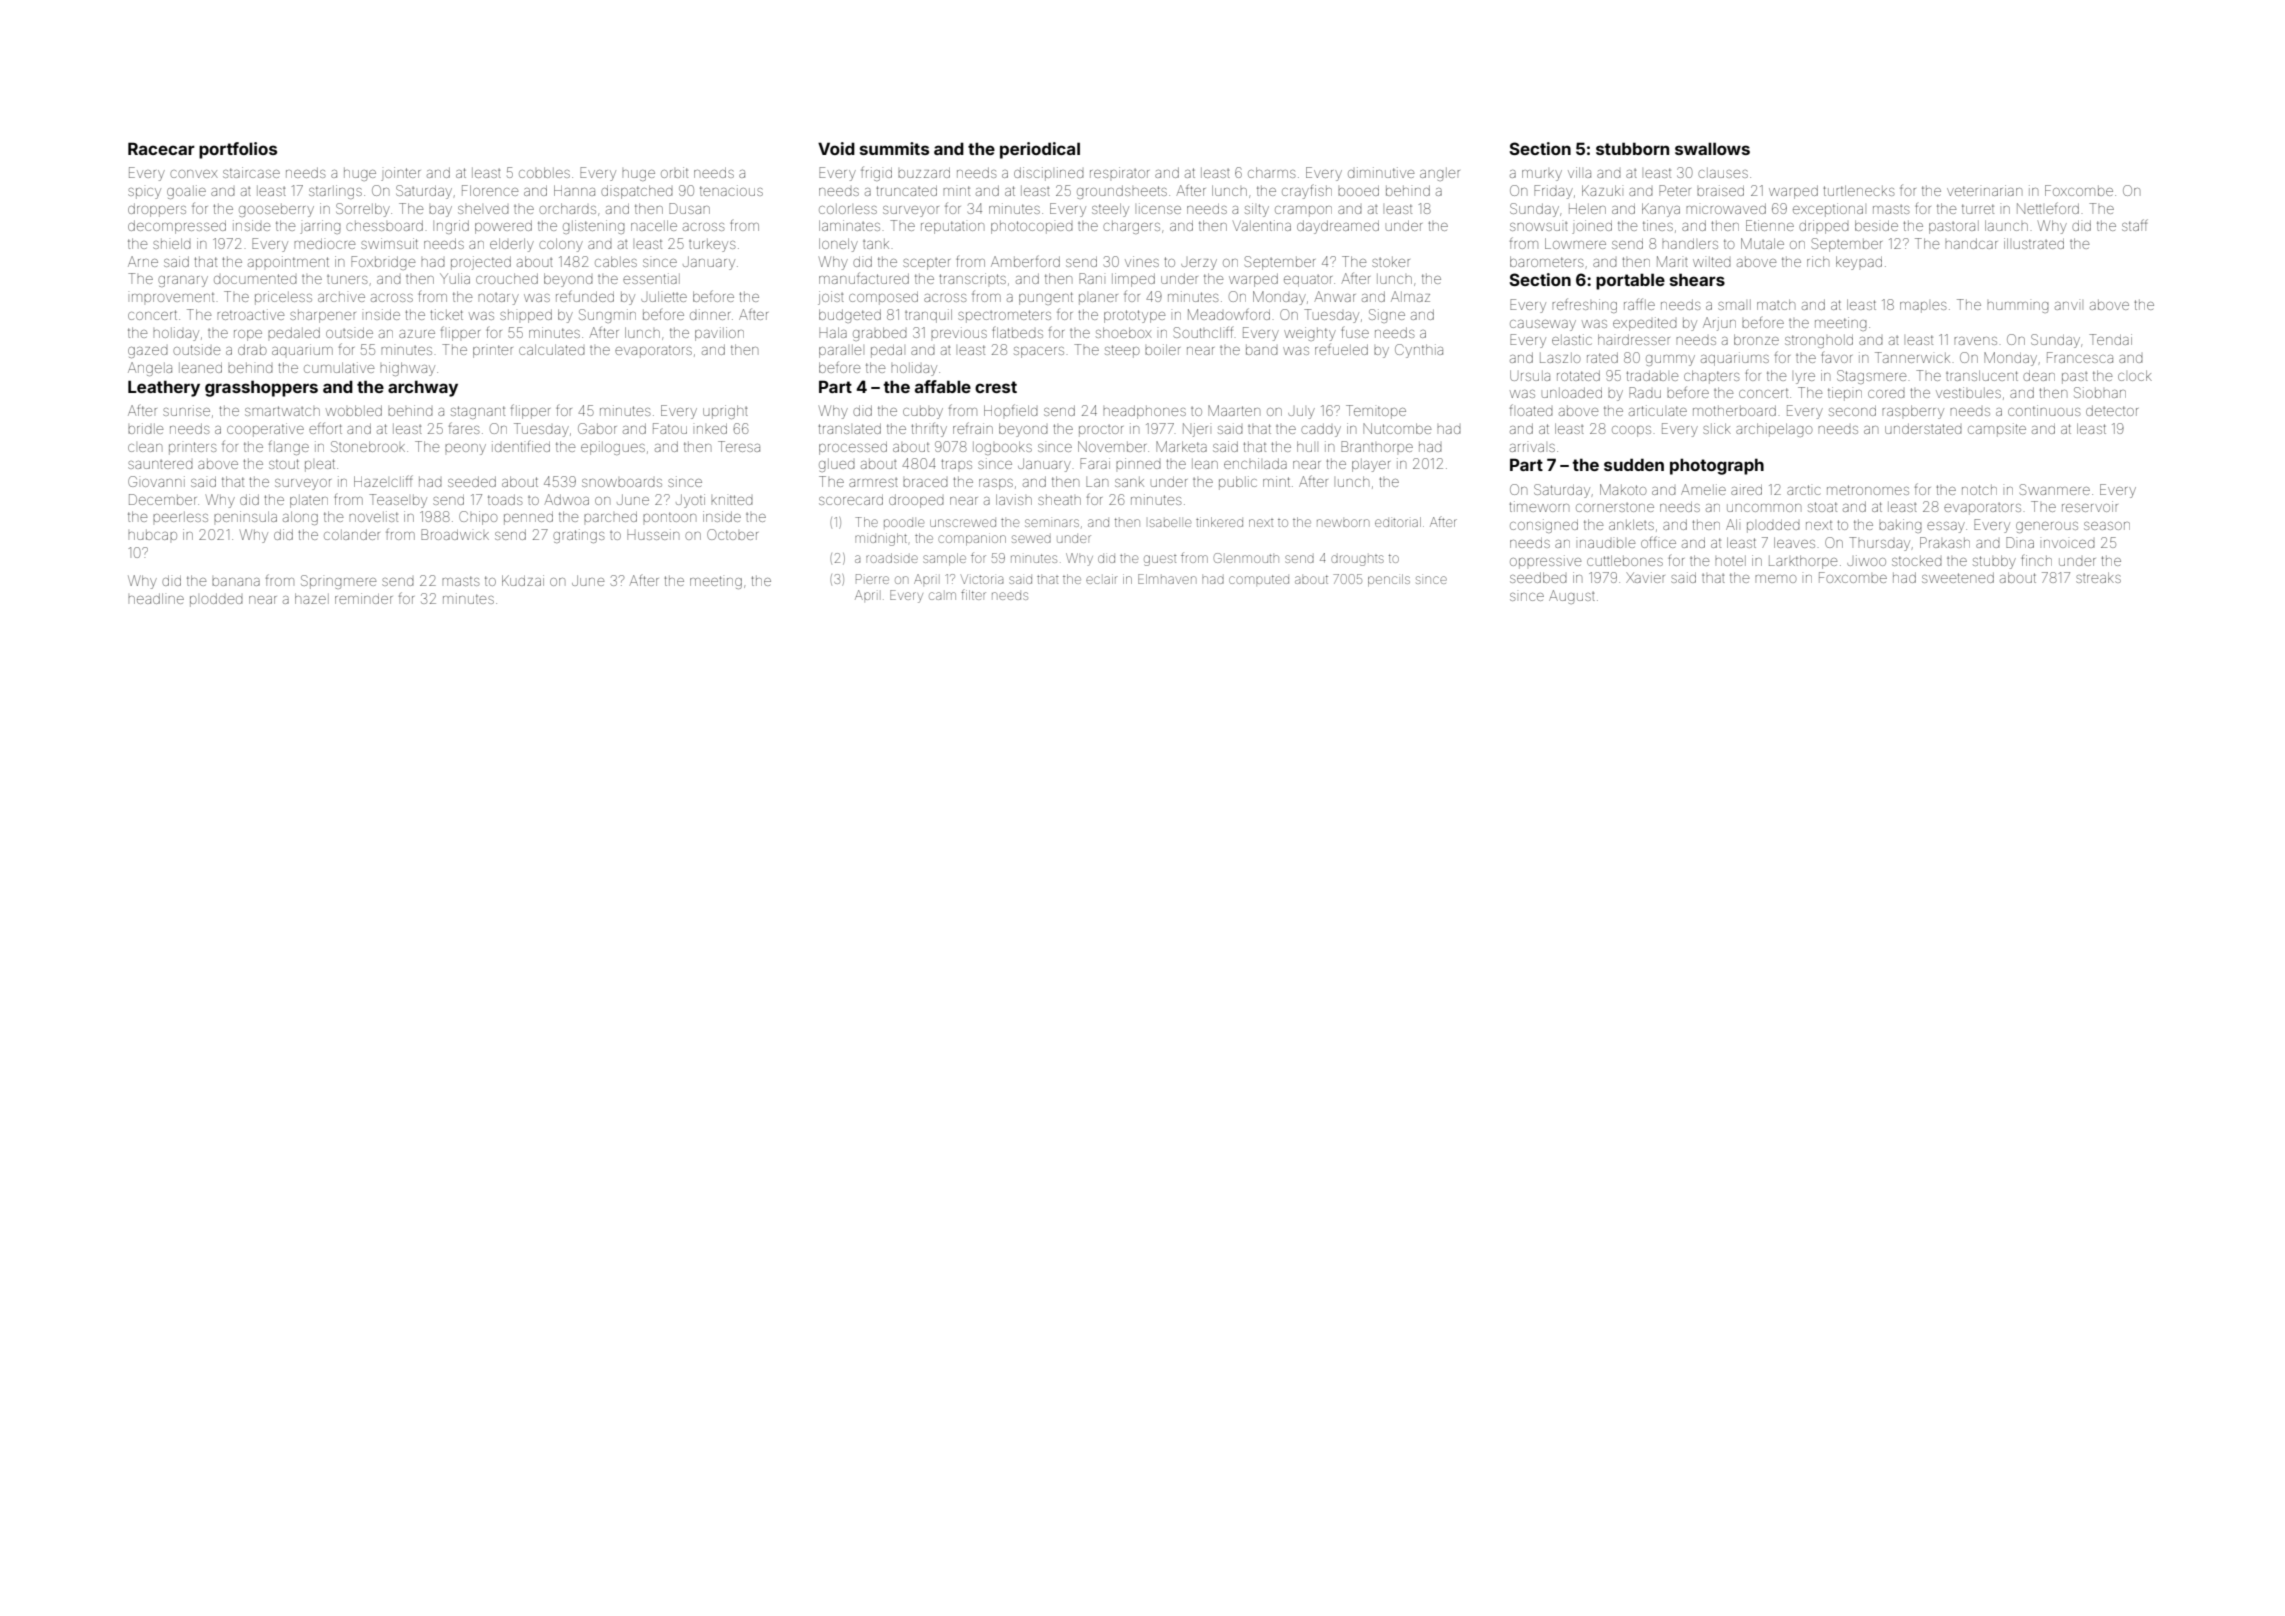 The width and height of the document is (2285, 1616). I want to click on portable, so click(1630, 281).
